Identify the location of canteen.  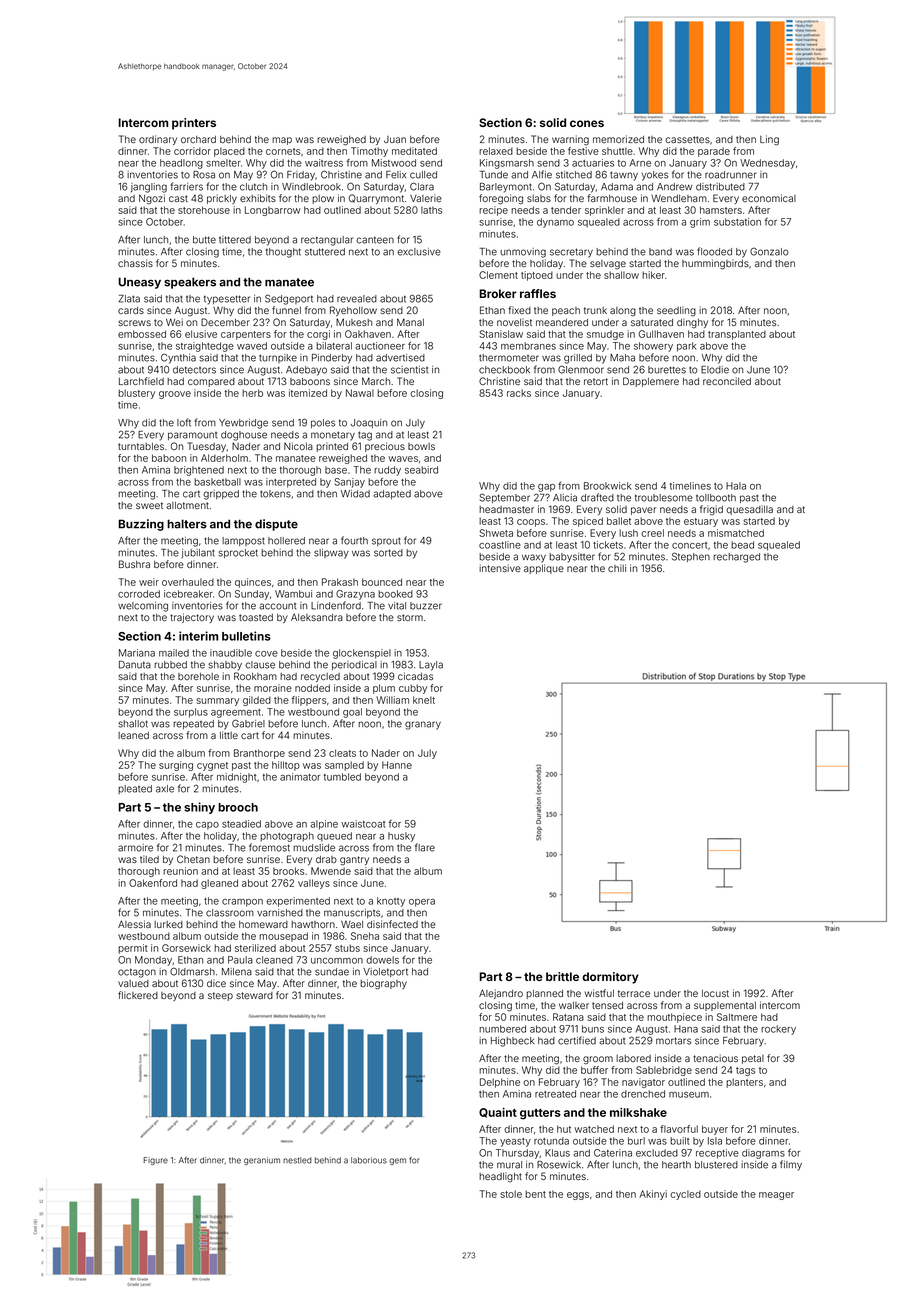
(375, 240).
